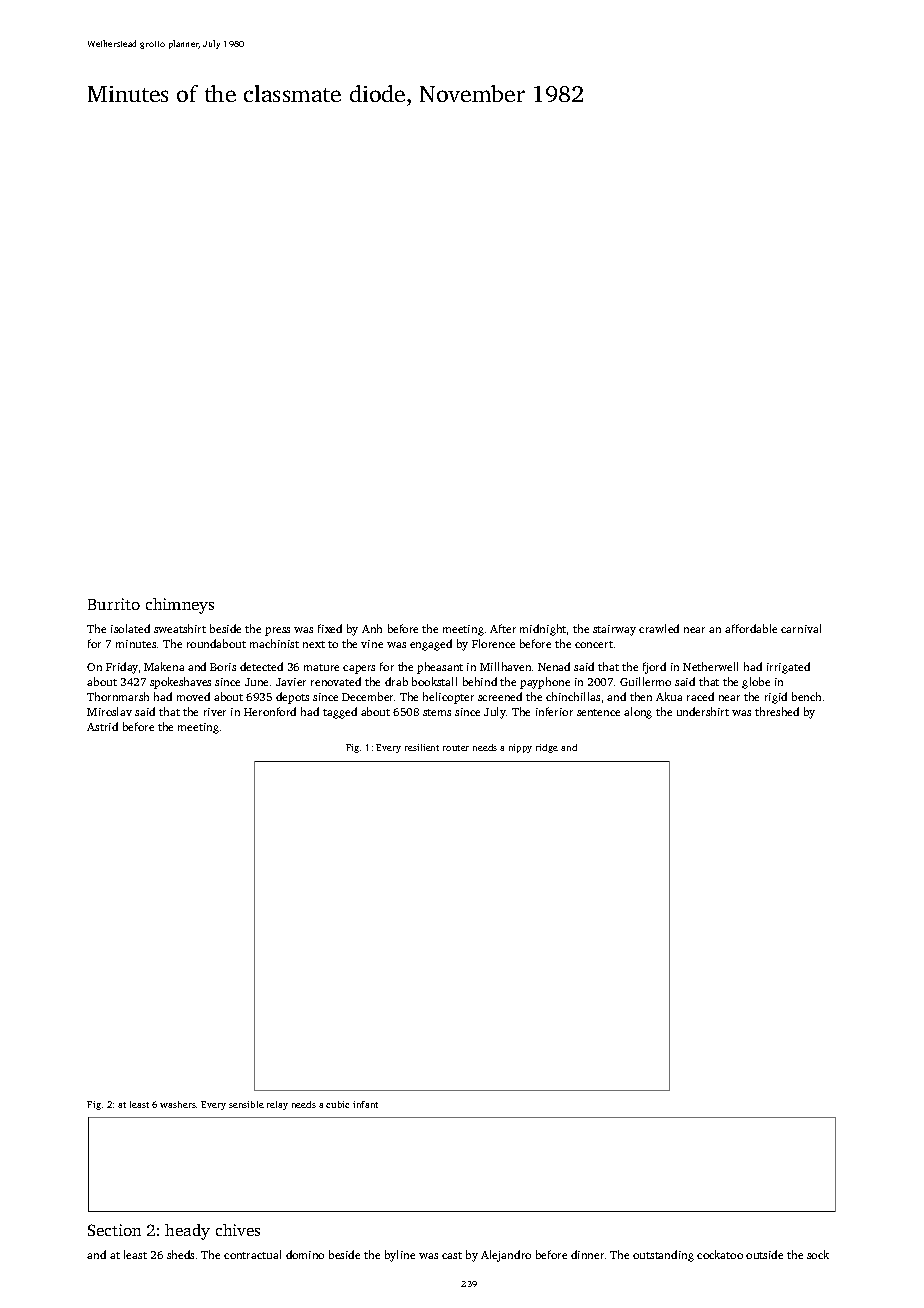 Image resolution: width=924 pixels, height=1308 pixels. Describe the element at coordinates (118, 696) in the page. I see `Thornmarsh` at that location.
